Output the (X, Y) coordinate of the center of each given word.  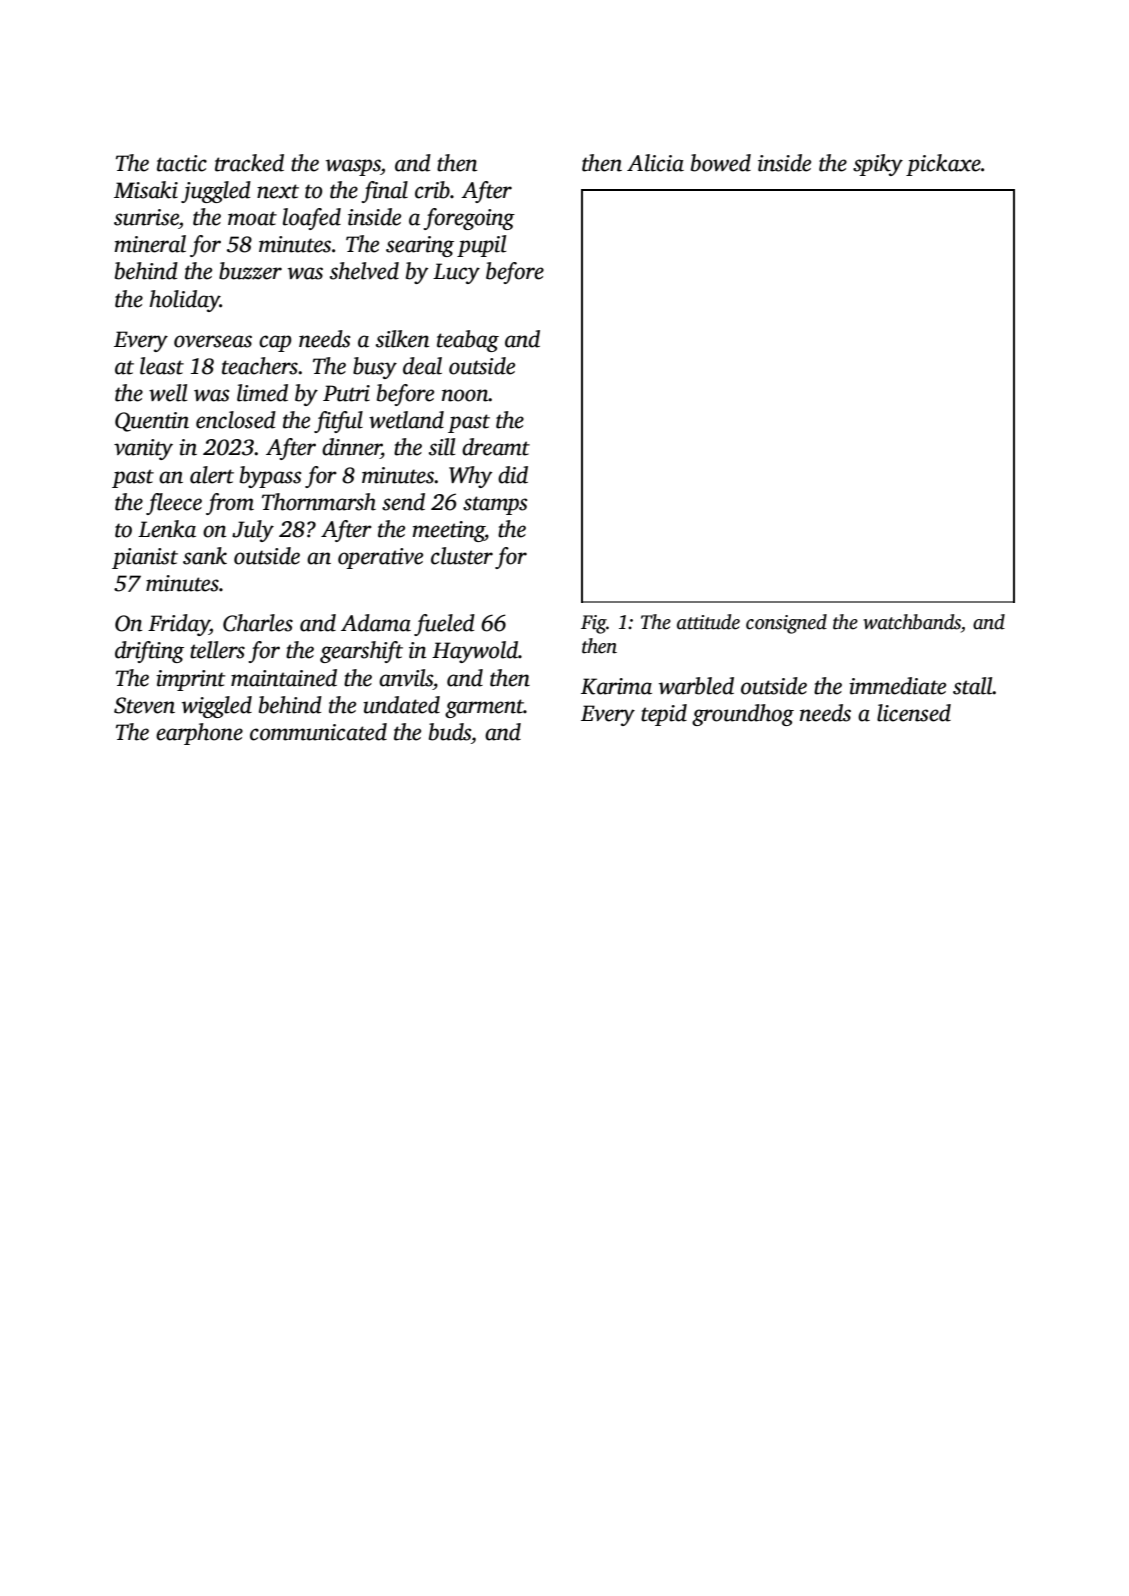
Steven (144, 705)
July (253, 531)
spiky (878, 165)
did (513, 475)
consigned (786, 624)
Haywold (475, 652)
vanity (143, 449)
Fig (594, 624)
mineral (150, 244)
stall (973, 686)
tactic (182, 163)
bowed (721, 163)
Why (470, 477)
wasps (353, 167)
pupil (481, 246)
